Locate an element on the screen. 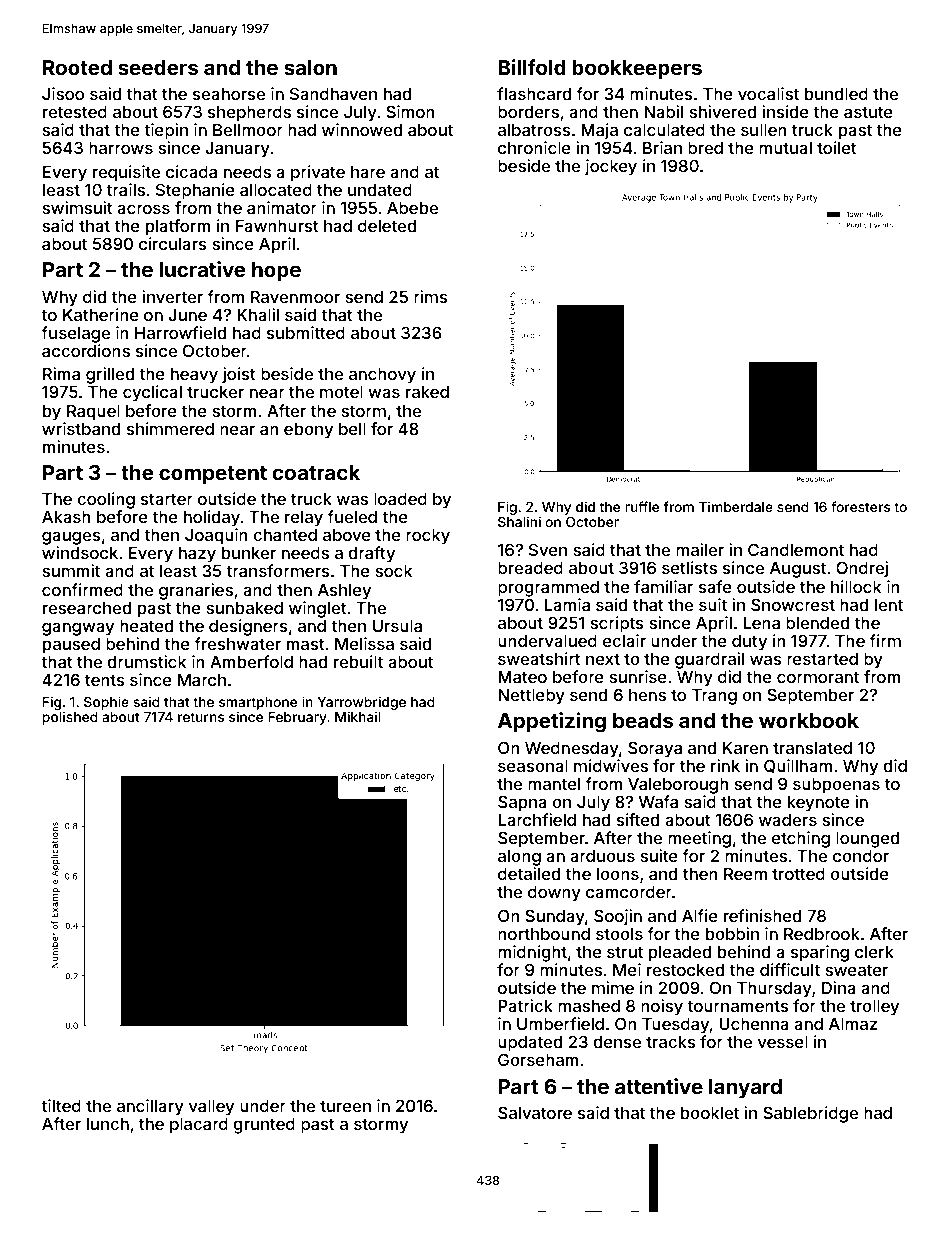 The height and width of the screenshot is (1233, 952). Billfold is located at coordinates (532, 67).
